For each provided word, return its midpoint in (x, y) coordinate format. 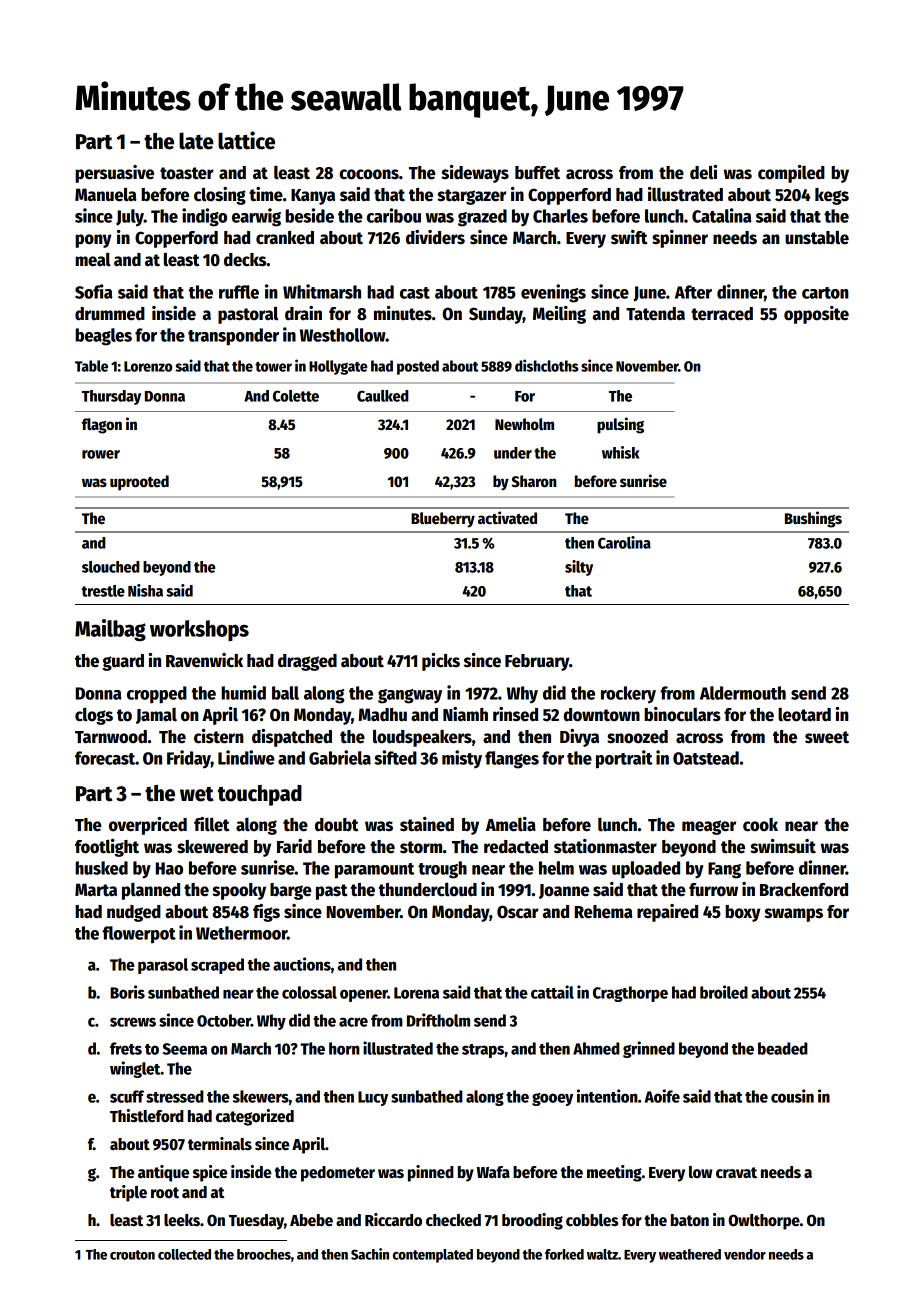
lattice (246, 140)
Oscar (518, 912)
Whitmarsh (322, 291)
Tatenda (655, 314)
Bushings (813, 519)
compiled (791, 174)
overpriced (148, 826)
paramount (374, 871)
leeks (182, 1220)
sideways (475, 174)
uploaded (646, 870)
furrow (713, 890)
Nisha (145, 590)
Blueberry (443, 520)
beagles (103, 337)
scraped (217, 966)
